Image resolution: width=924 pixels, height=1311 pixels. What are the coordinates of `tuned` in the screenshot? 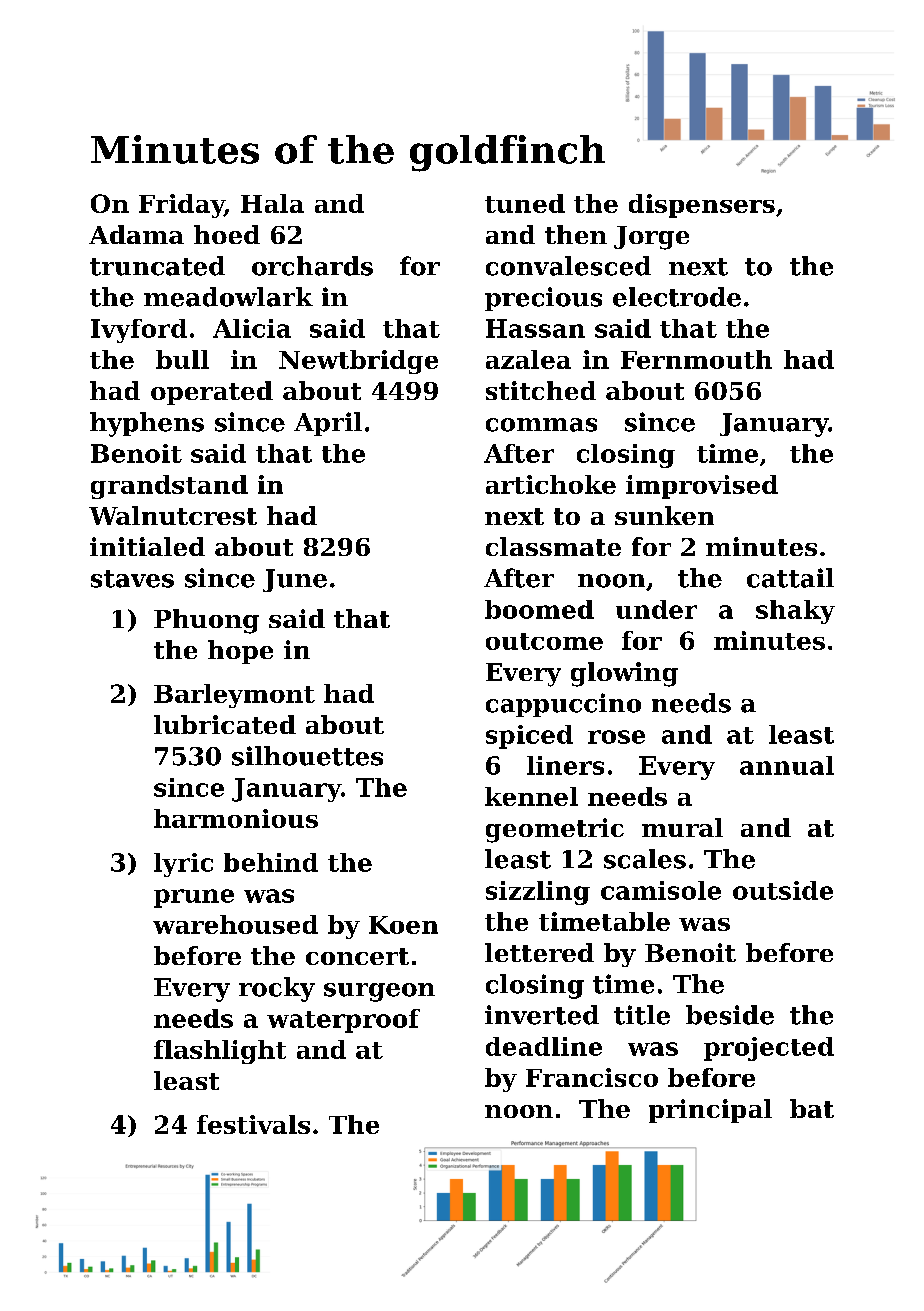 It's located at (525, 203).
